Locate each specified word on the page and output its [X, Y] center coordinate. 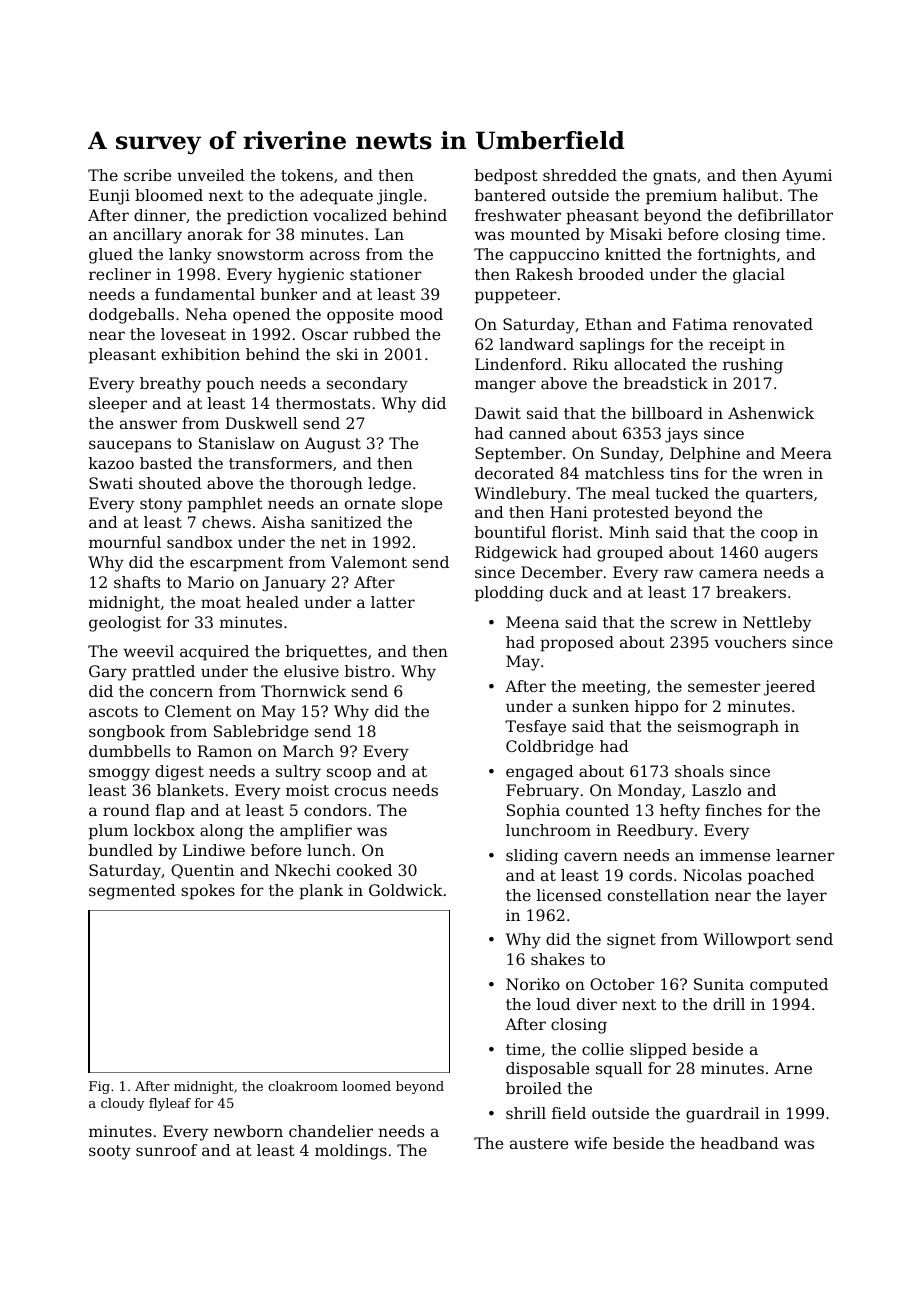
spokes [208, 892]
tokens [307, 175]
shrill [526, 1113]
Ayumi [807, 177]
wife [590, 1143]
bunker [289, 294]
